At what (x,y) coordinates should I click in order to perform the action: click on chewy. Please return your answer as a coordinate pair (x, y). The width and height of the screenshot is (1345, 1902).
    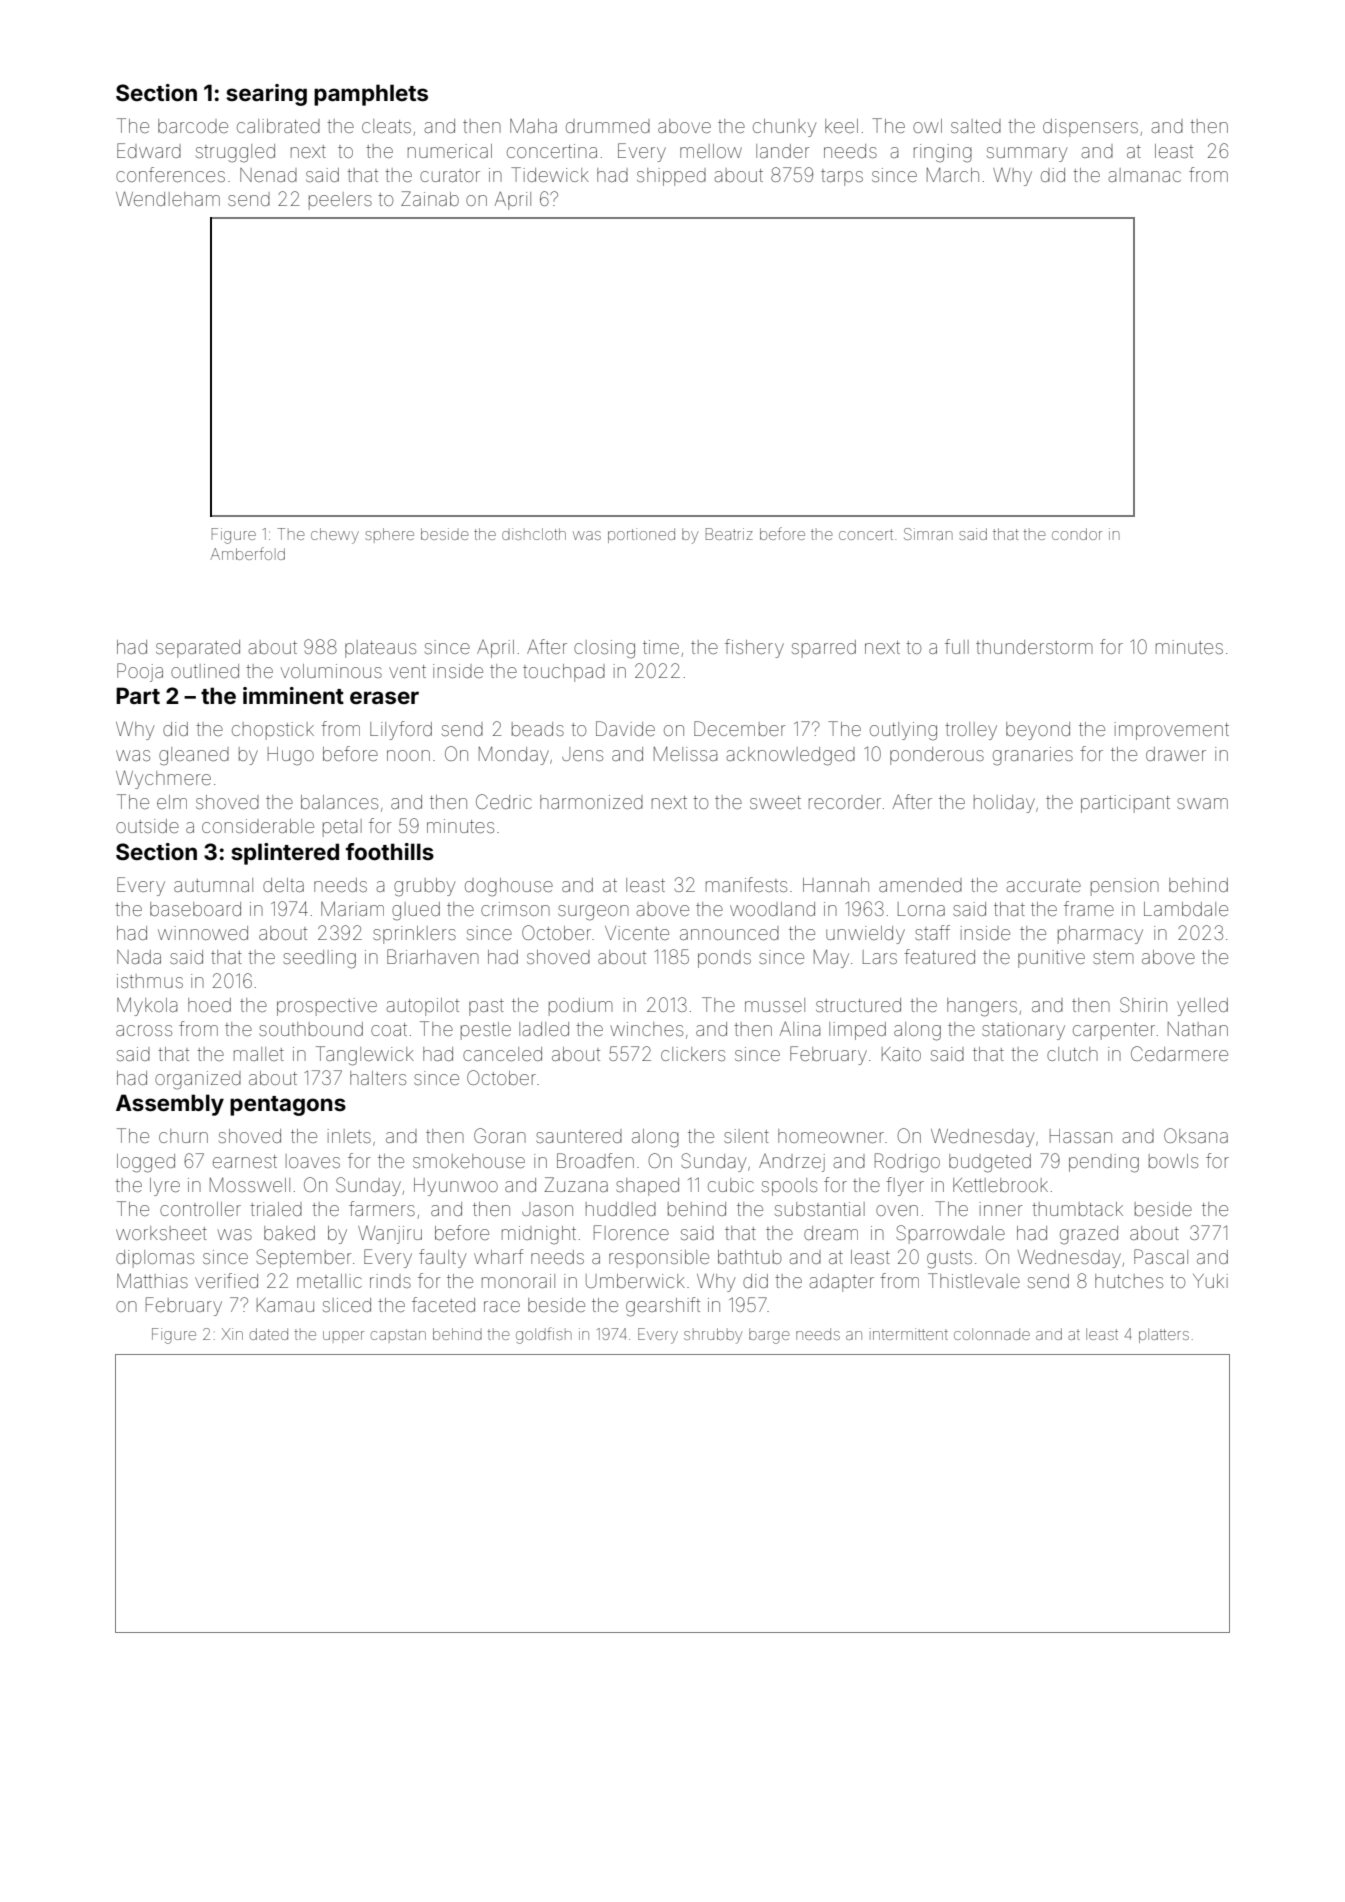
    Looking at the image, I should click on (335, 536).
